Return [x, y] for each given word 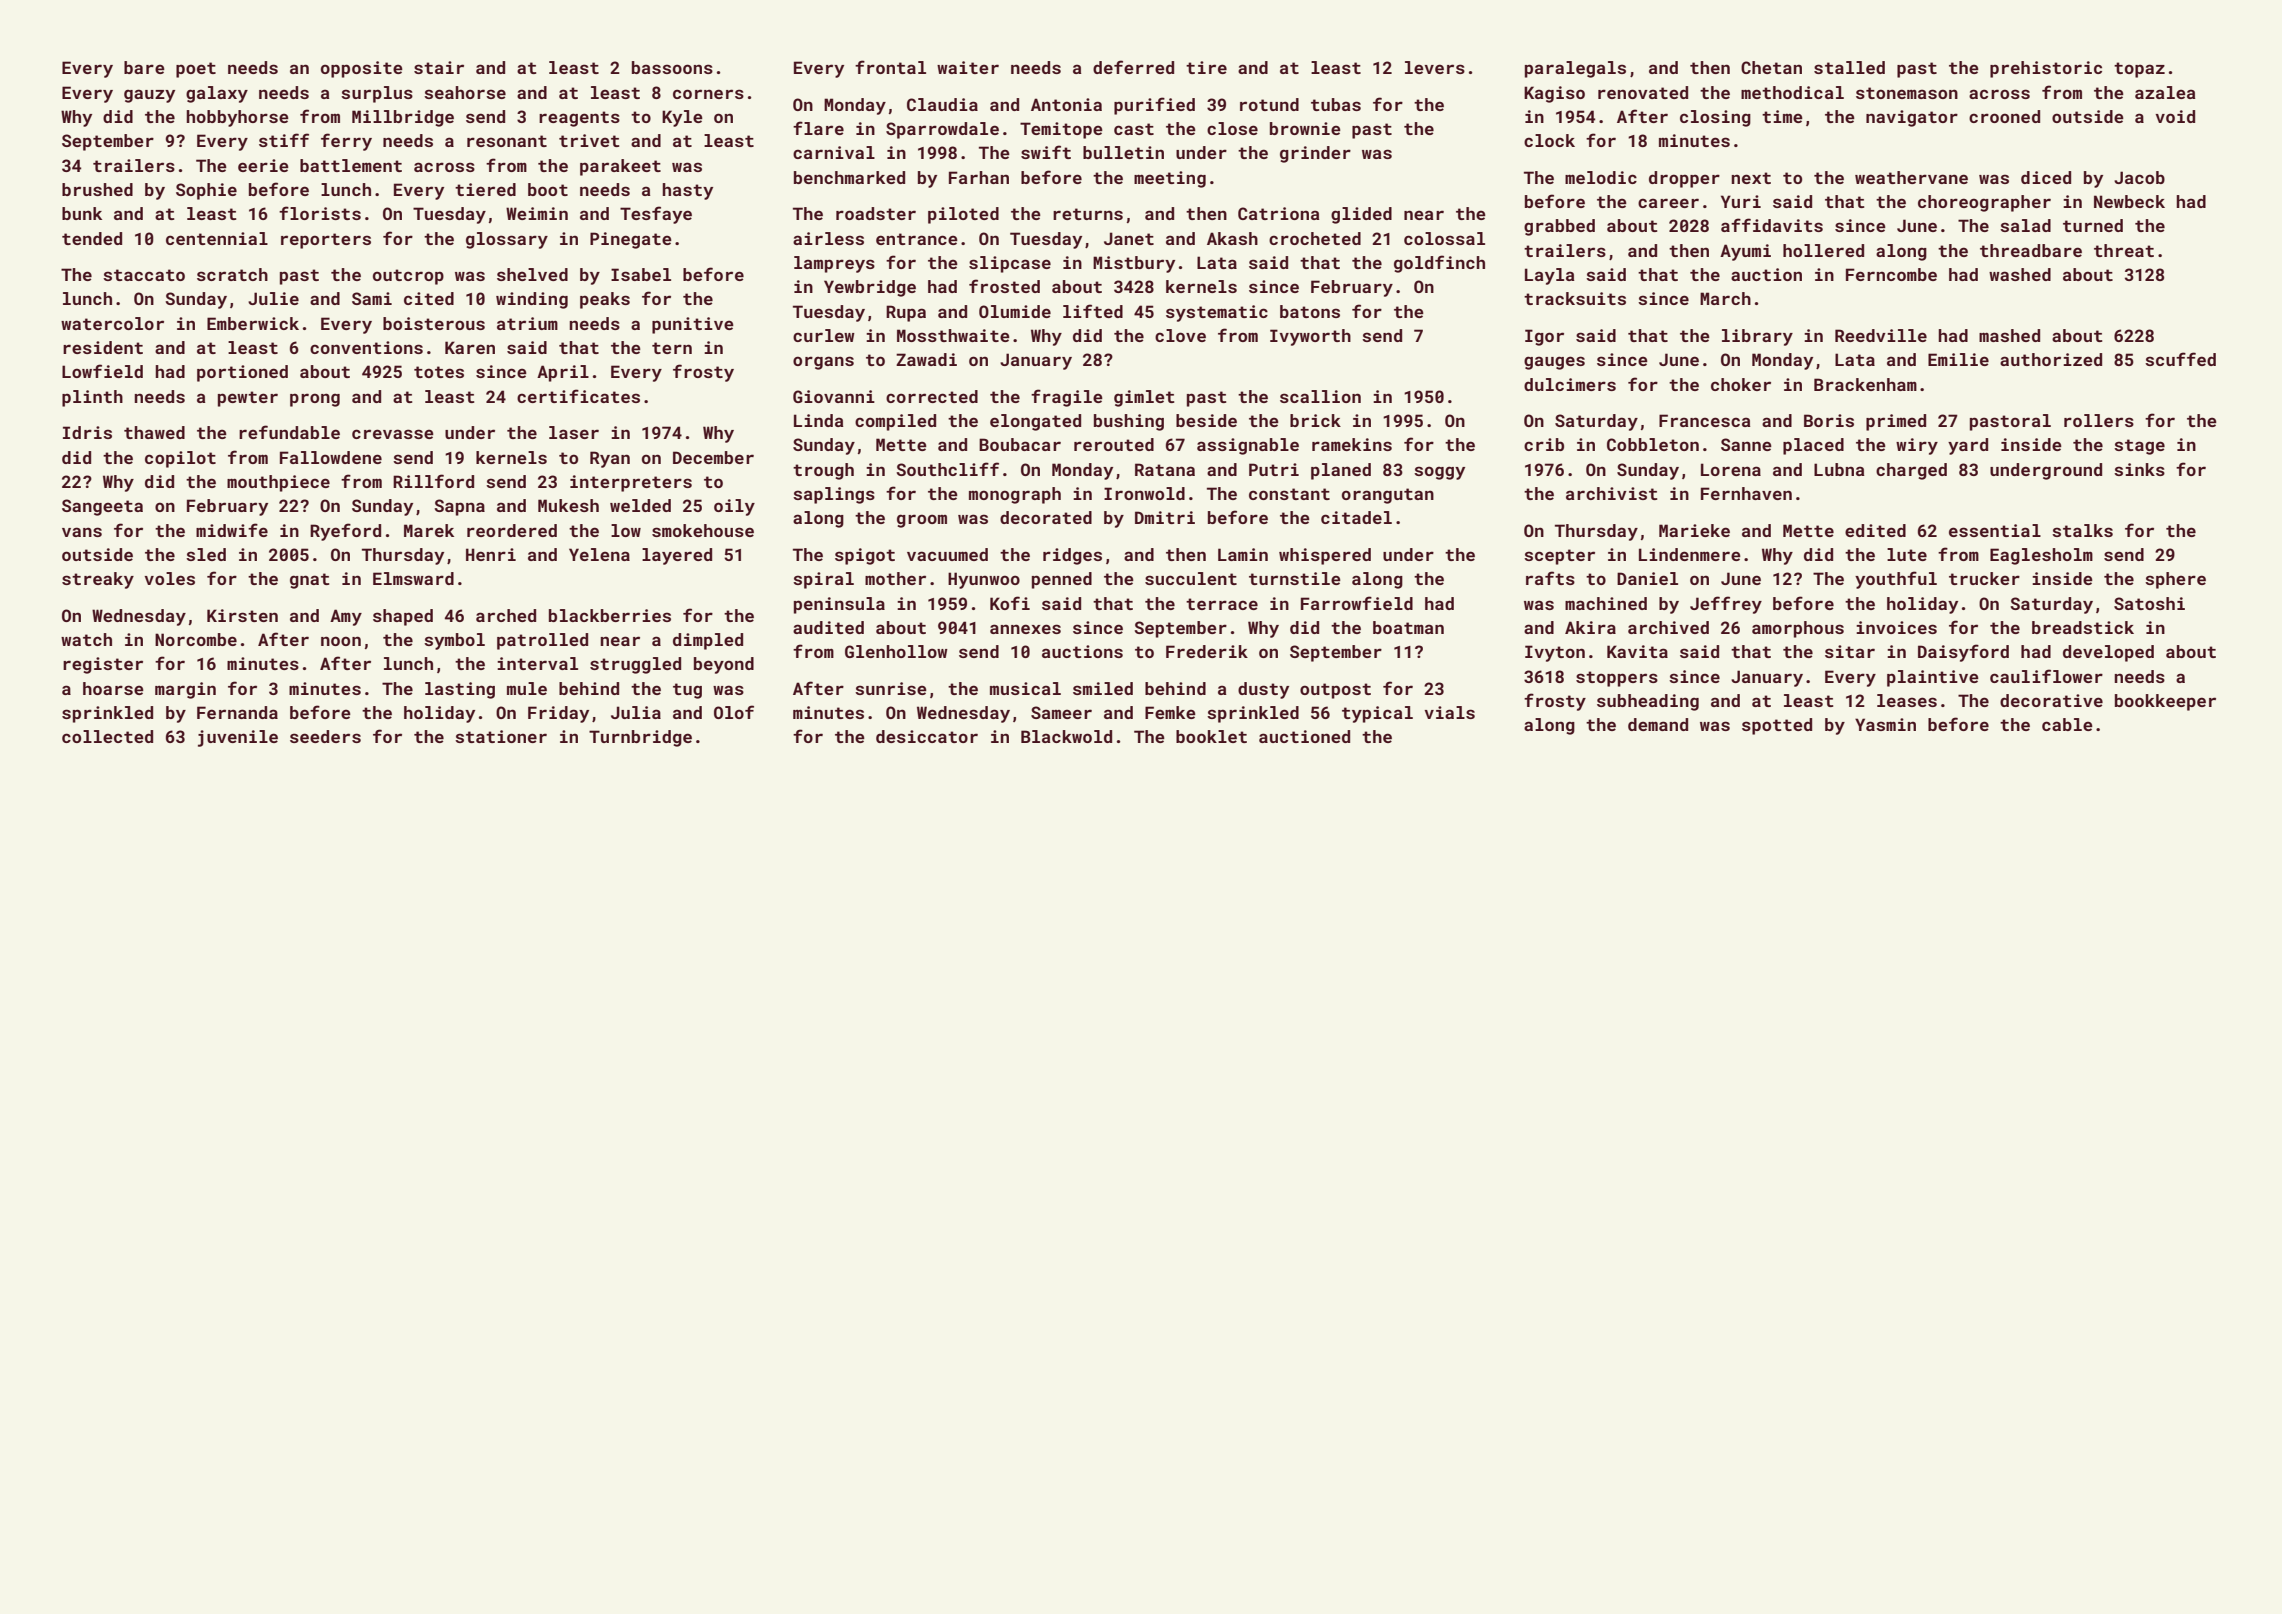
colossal [1444, 238]
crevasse [393, 434]
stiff [284, 140]
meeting [1170, 179]
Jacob [2139, 177]
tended [92, 238]
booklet [1211, 736]
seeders [325, 736]
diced [2046, 177]
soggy [1439, 473]
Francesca [1704, 420]
